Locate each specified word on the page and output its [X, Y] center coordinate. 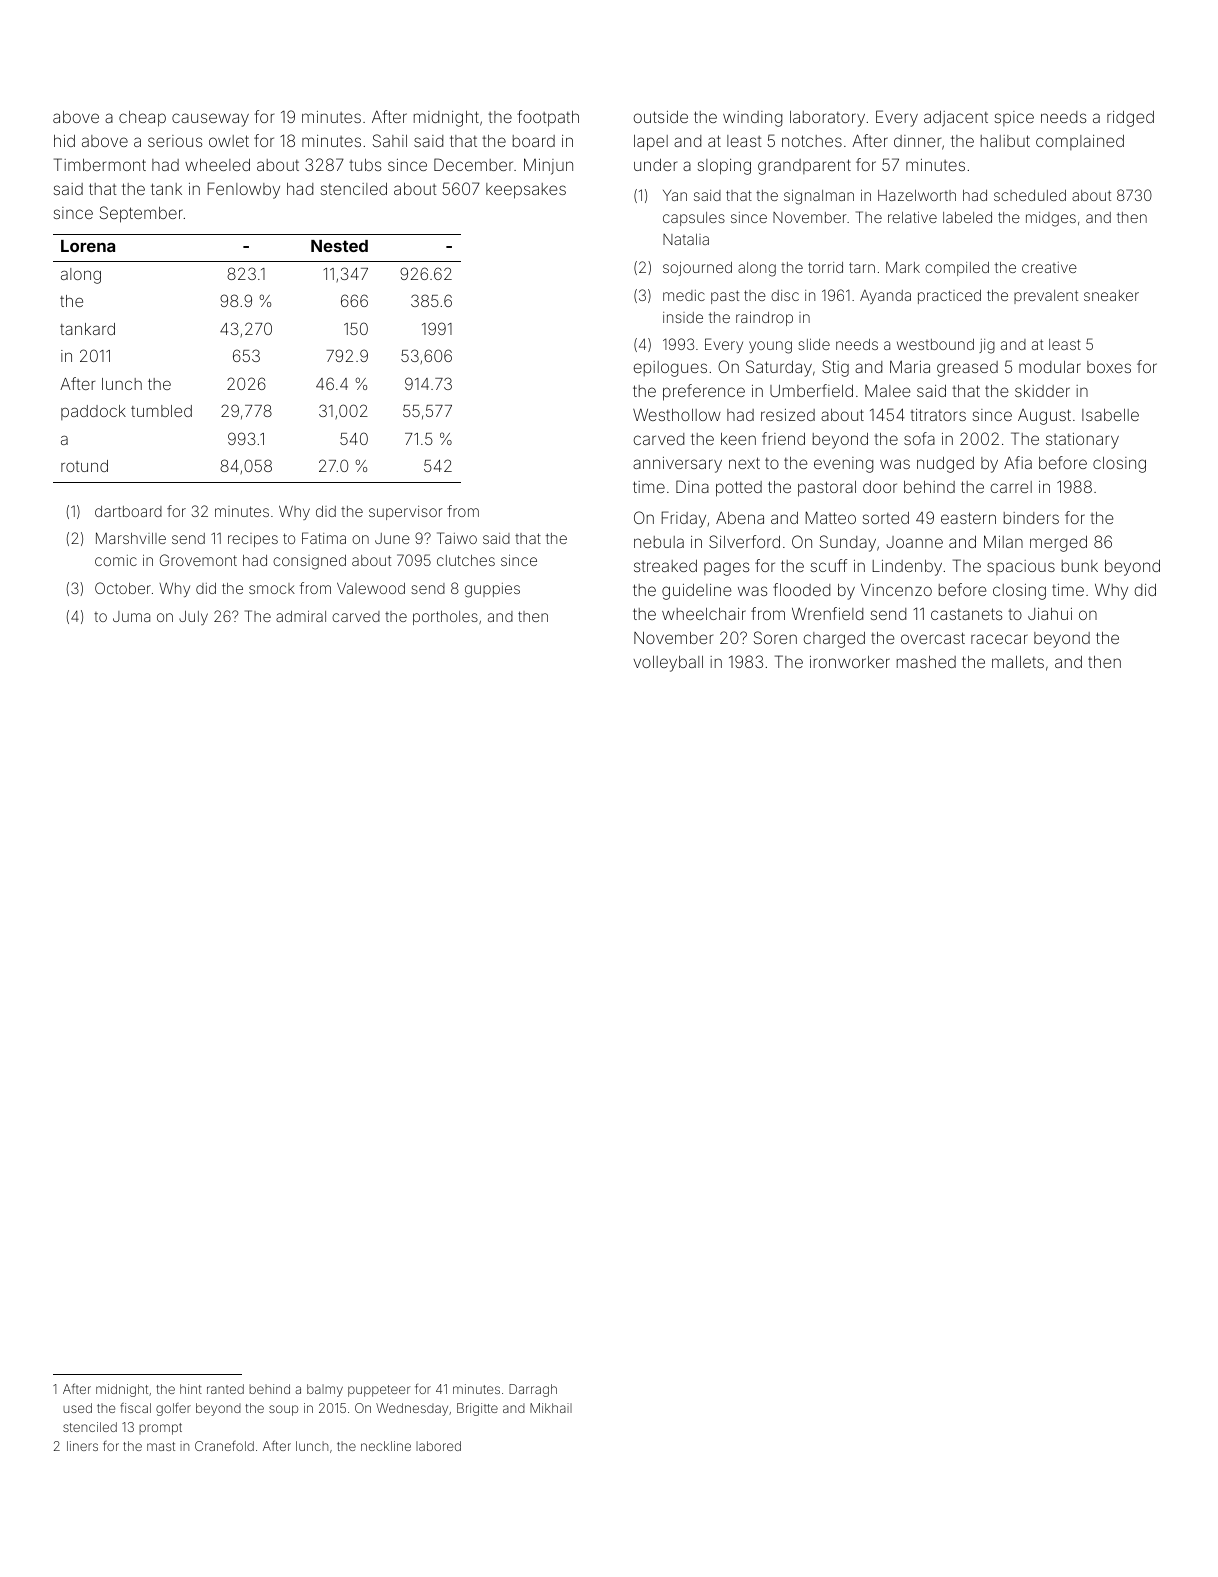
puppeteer [379, 1391]
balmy [325, 1390]
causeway [210, 120]
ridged [1130, 119]
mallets [1018, 662]
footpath [548, 118]
